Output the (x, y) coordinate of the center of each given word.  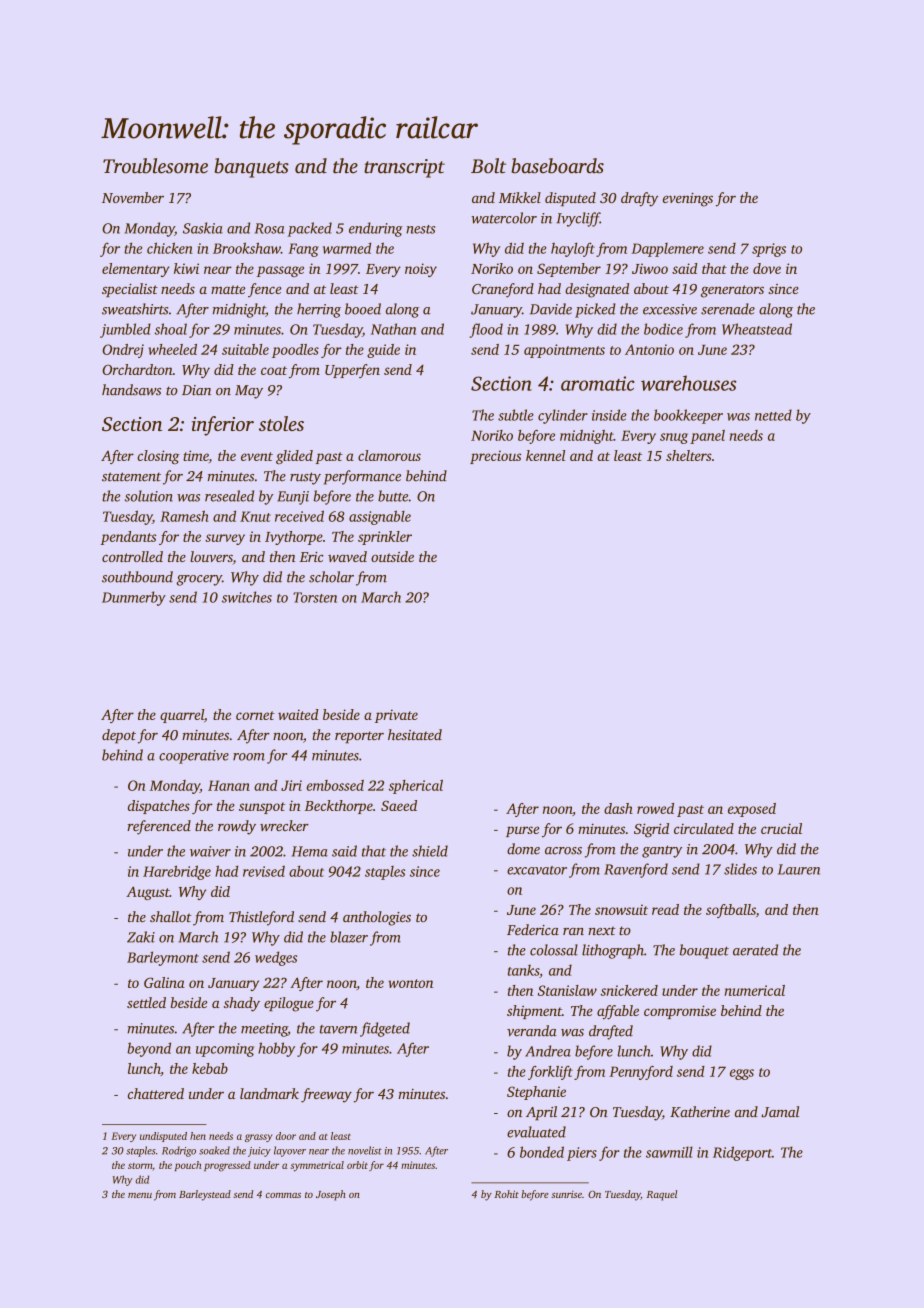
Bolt (488, 166)
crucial (781, 828)
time (196, 455)
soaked (214, 1150)
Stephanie (536, 1093)
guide (383, 351)
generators (732, 291)
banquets (252, 168)
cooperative (194, 757)
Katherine (700, 1112)
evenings (688, 200)
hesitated (415, 734)
